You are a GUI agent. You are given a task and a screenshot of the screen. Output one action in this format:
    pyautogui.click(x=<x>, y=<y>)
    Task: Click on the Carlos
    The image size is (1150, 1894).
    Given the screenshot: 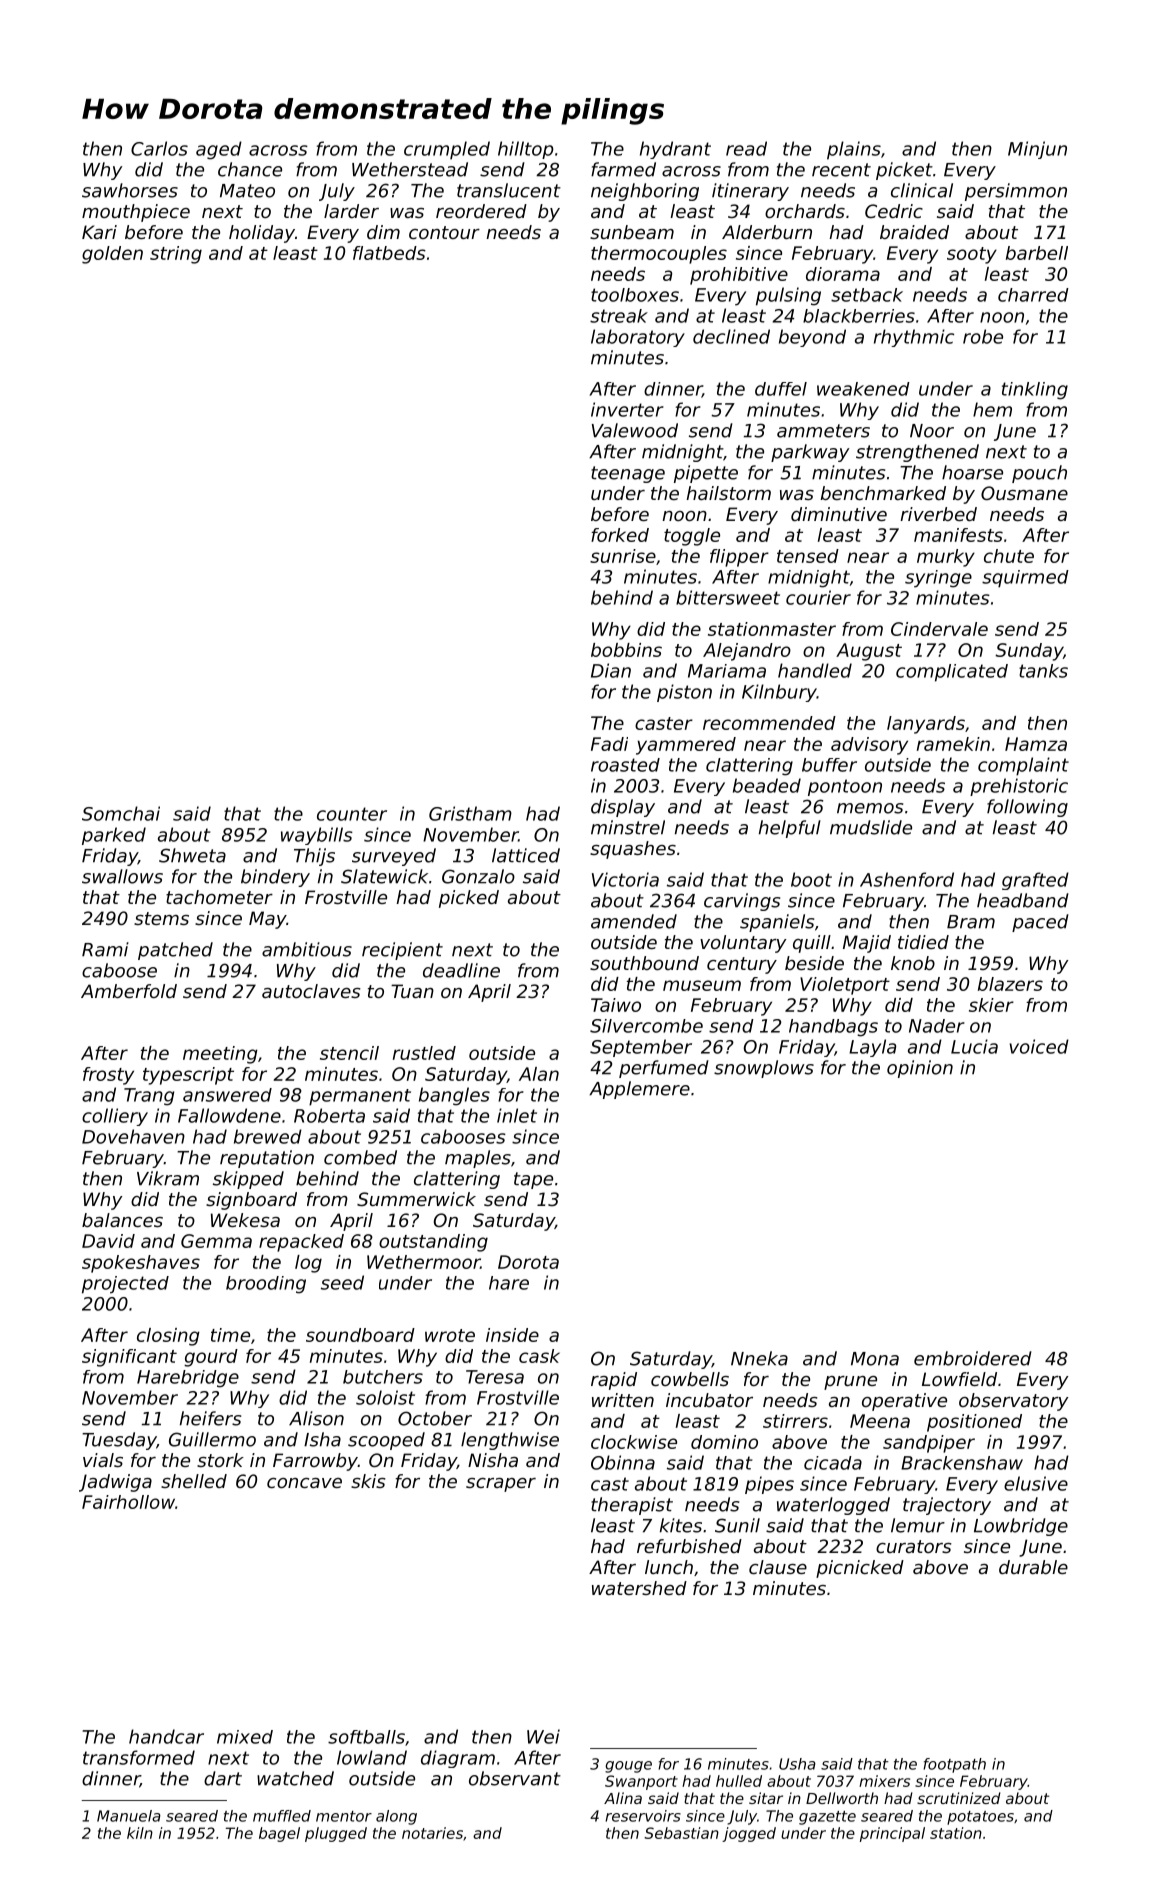 What is the action you would take?
    pyautogui.click(x=159, y=148)
